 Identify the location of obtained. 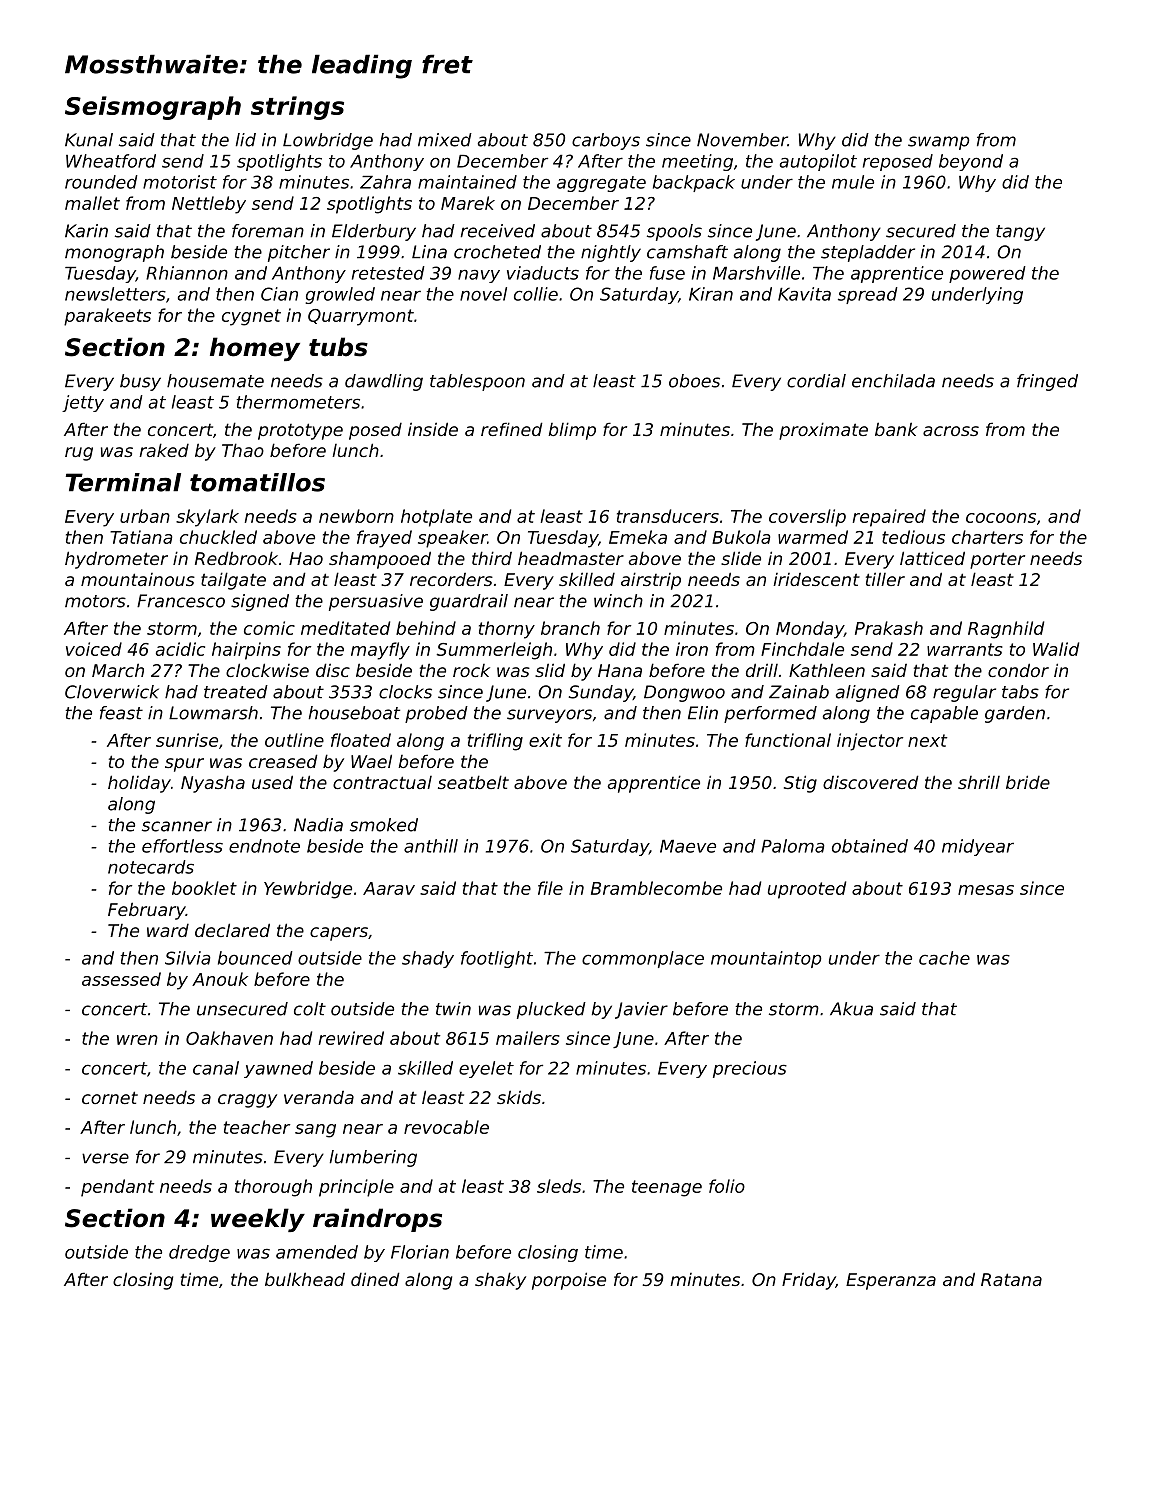
(870, 846).
